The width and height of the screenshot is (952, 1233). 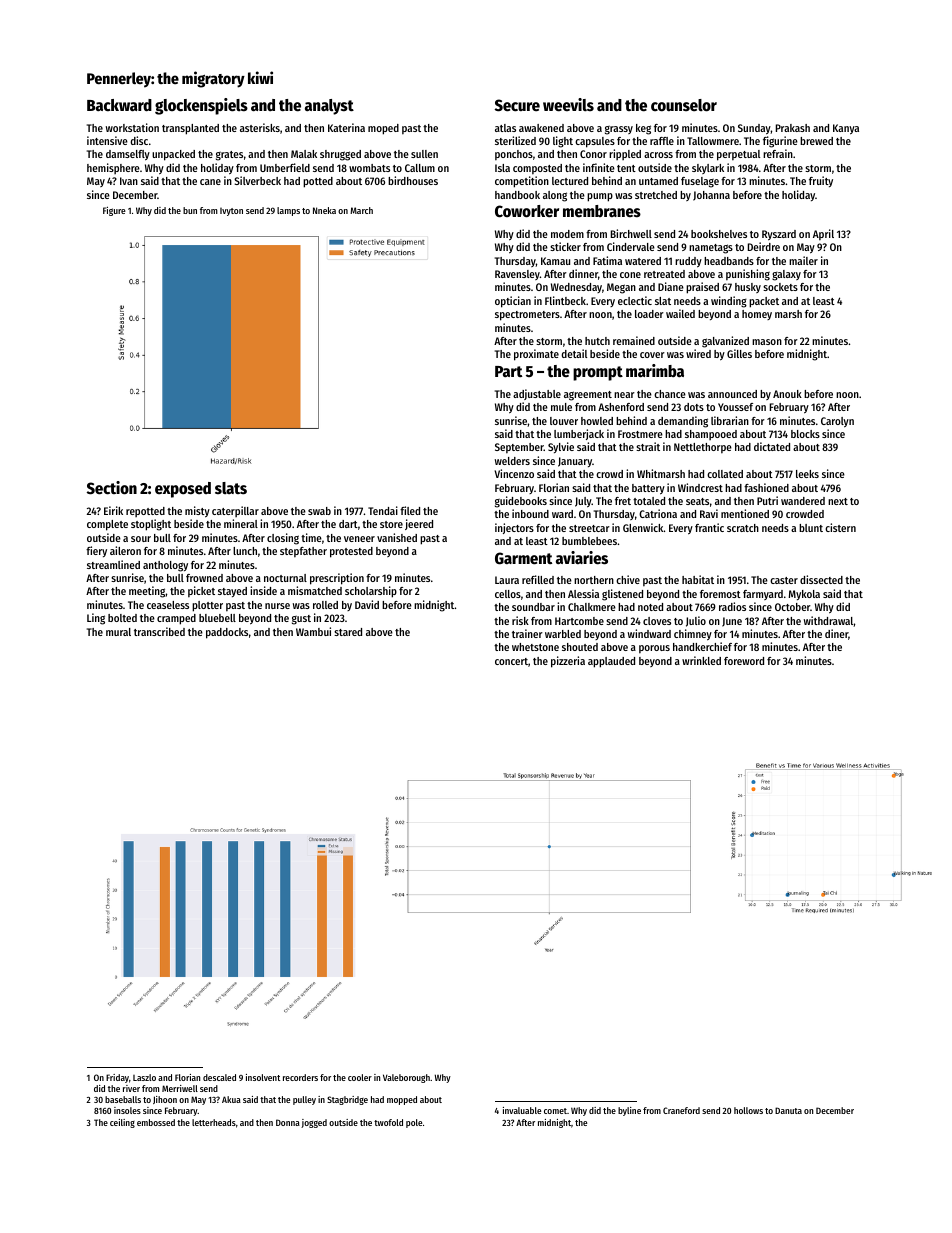 I want to click on Silverbeck, so click(x=257, y=180).
